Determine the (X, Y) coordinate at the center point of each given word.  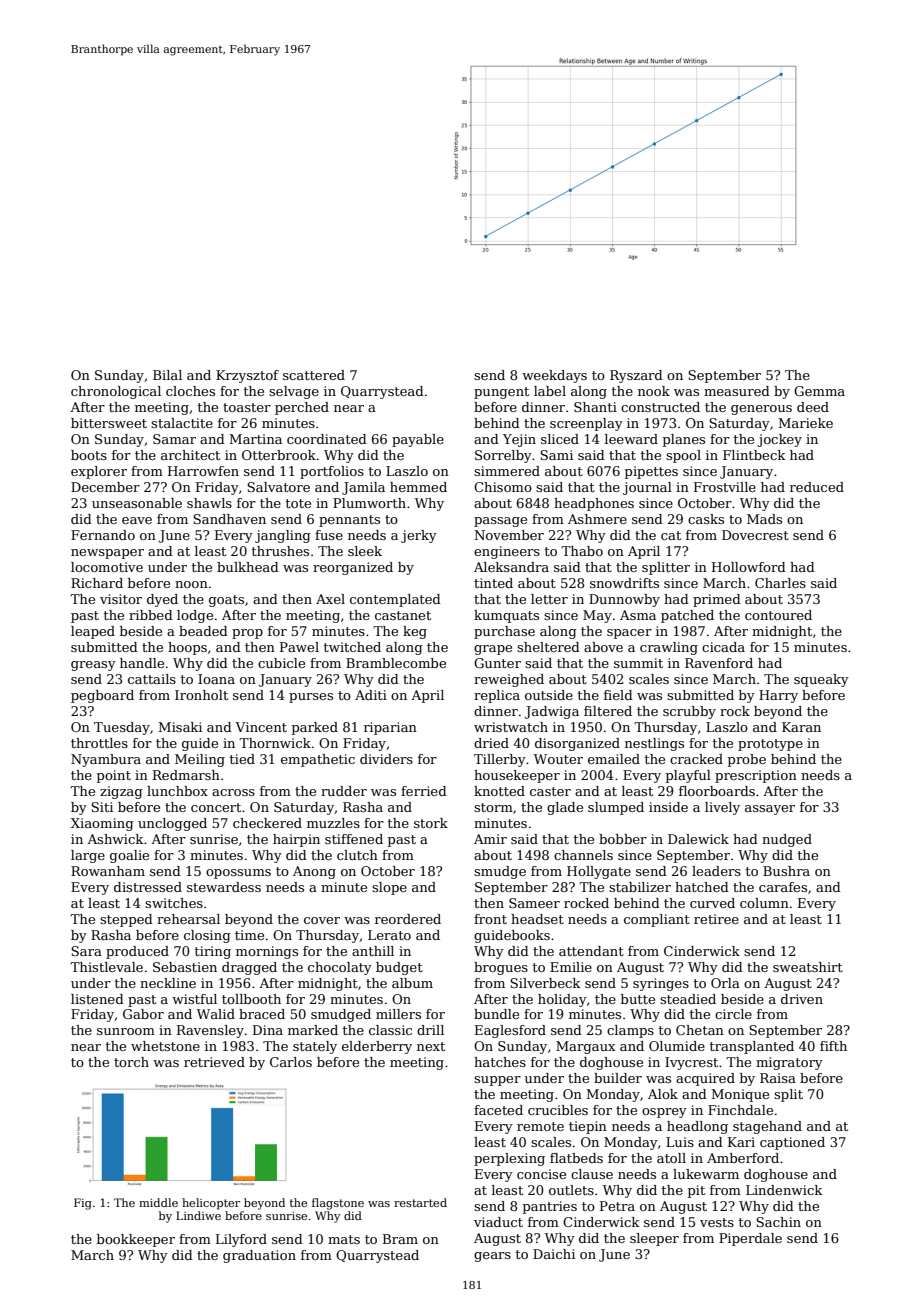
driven (802, 999)
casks (706, 519)
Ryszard (636, 376)
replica (497, 696)
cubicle (281, 663)
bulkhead (248, 567)
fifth (833, 1046)
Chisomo (503, 487)
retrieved (214, 1062)
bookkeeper (136, 1240)
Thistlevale (106, 967)
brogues (501, 968)
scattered (314, 375)
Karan (801, 727)
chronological (116, 392)
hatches (500, 1062)
